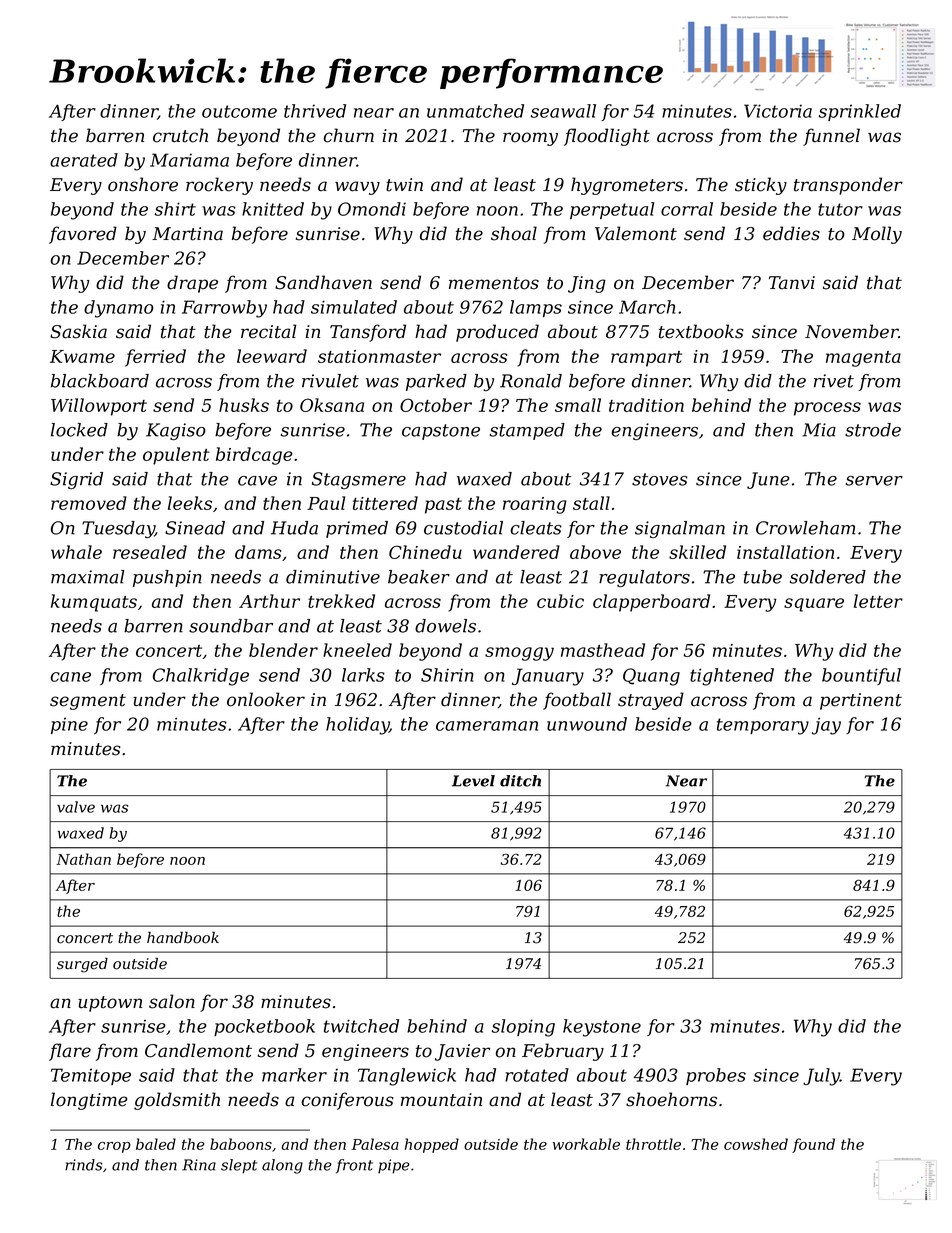 Image resolution: width=952 pixels, height=1233 pixels. Describe the element at coordinates (110, 1004) in the image. I see `uptown` at that location.
